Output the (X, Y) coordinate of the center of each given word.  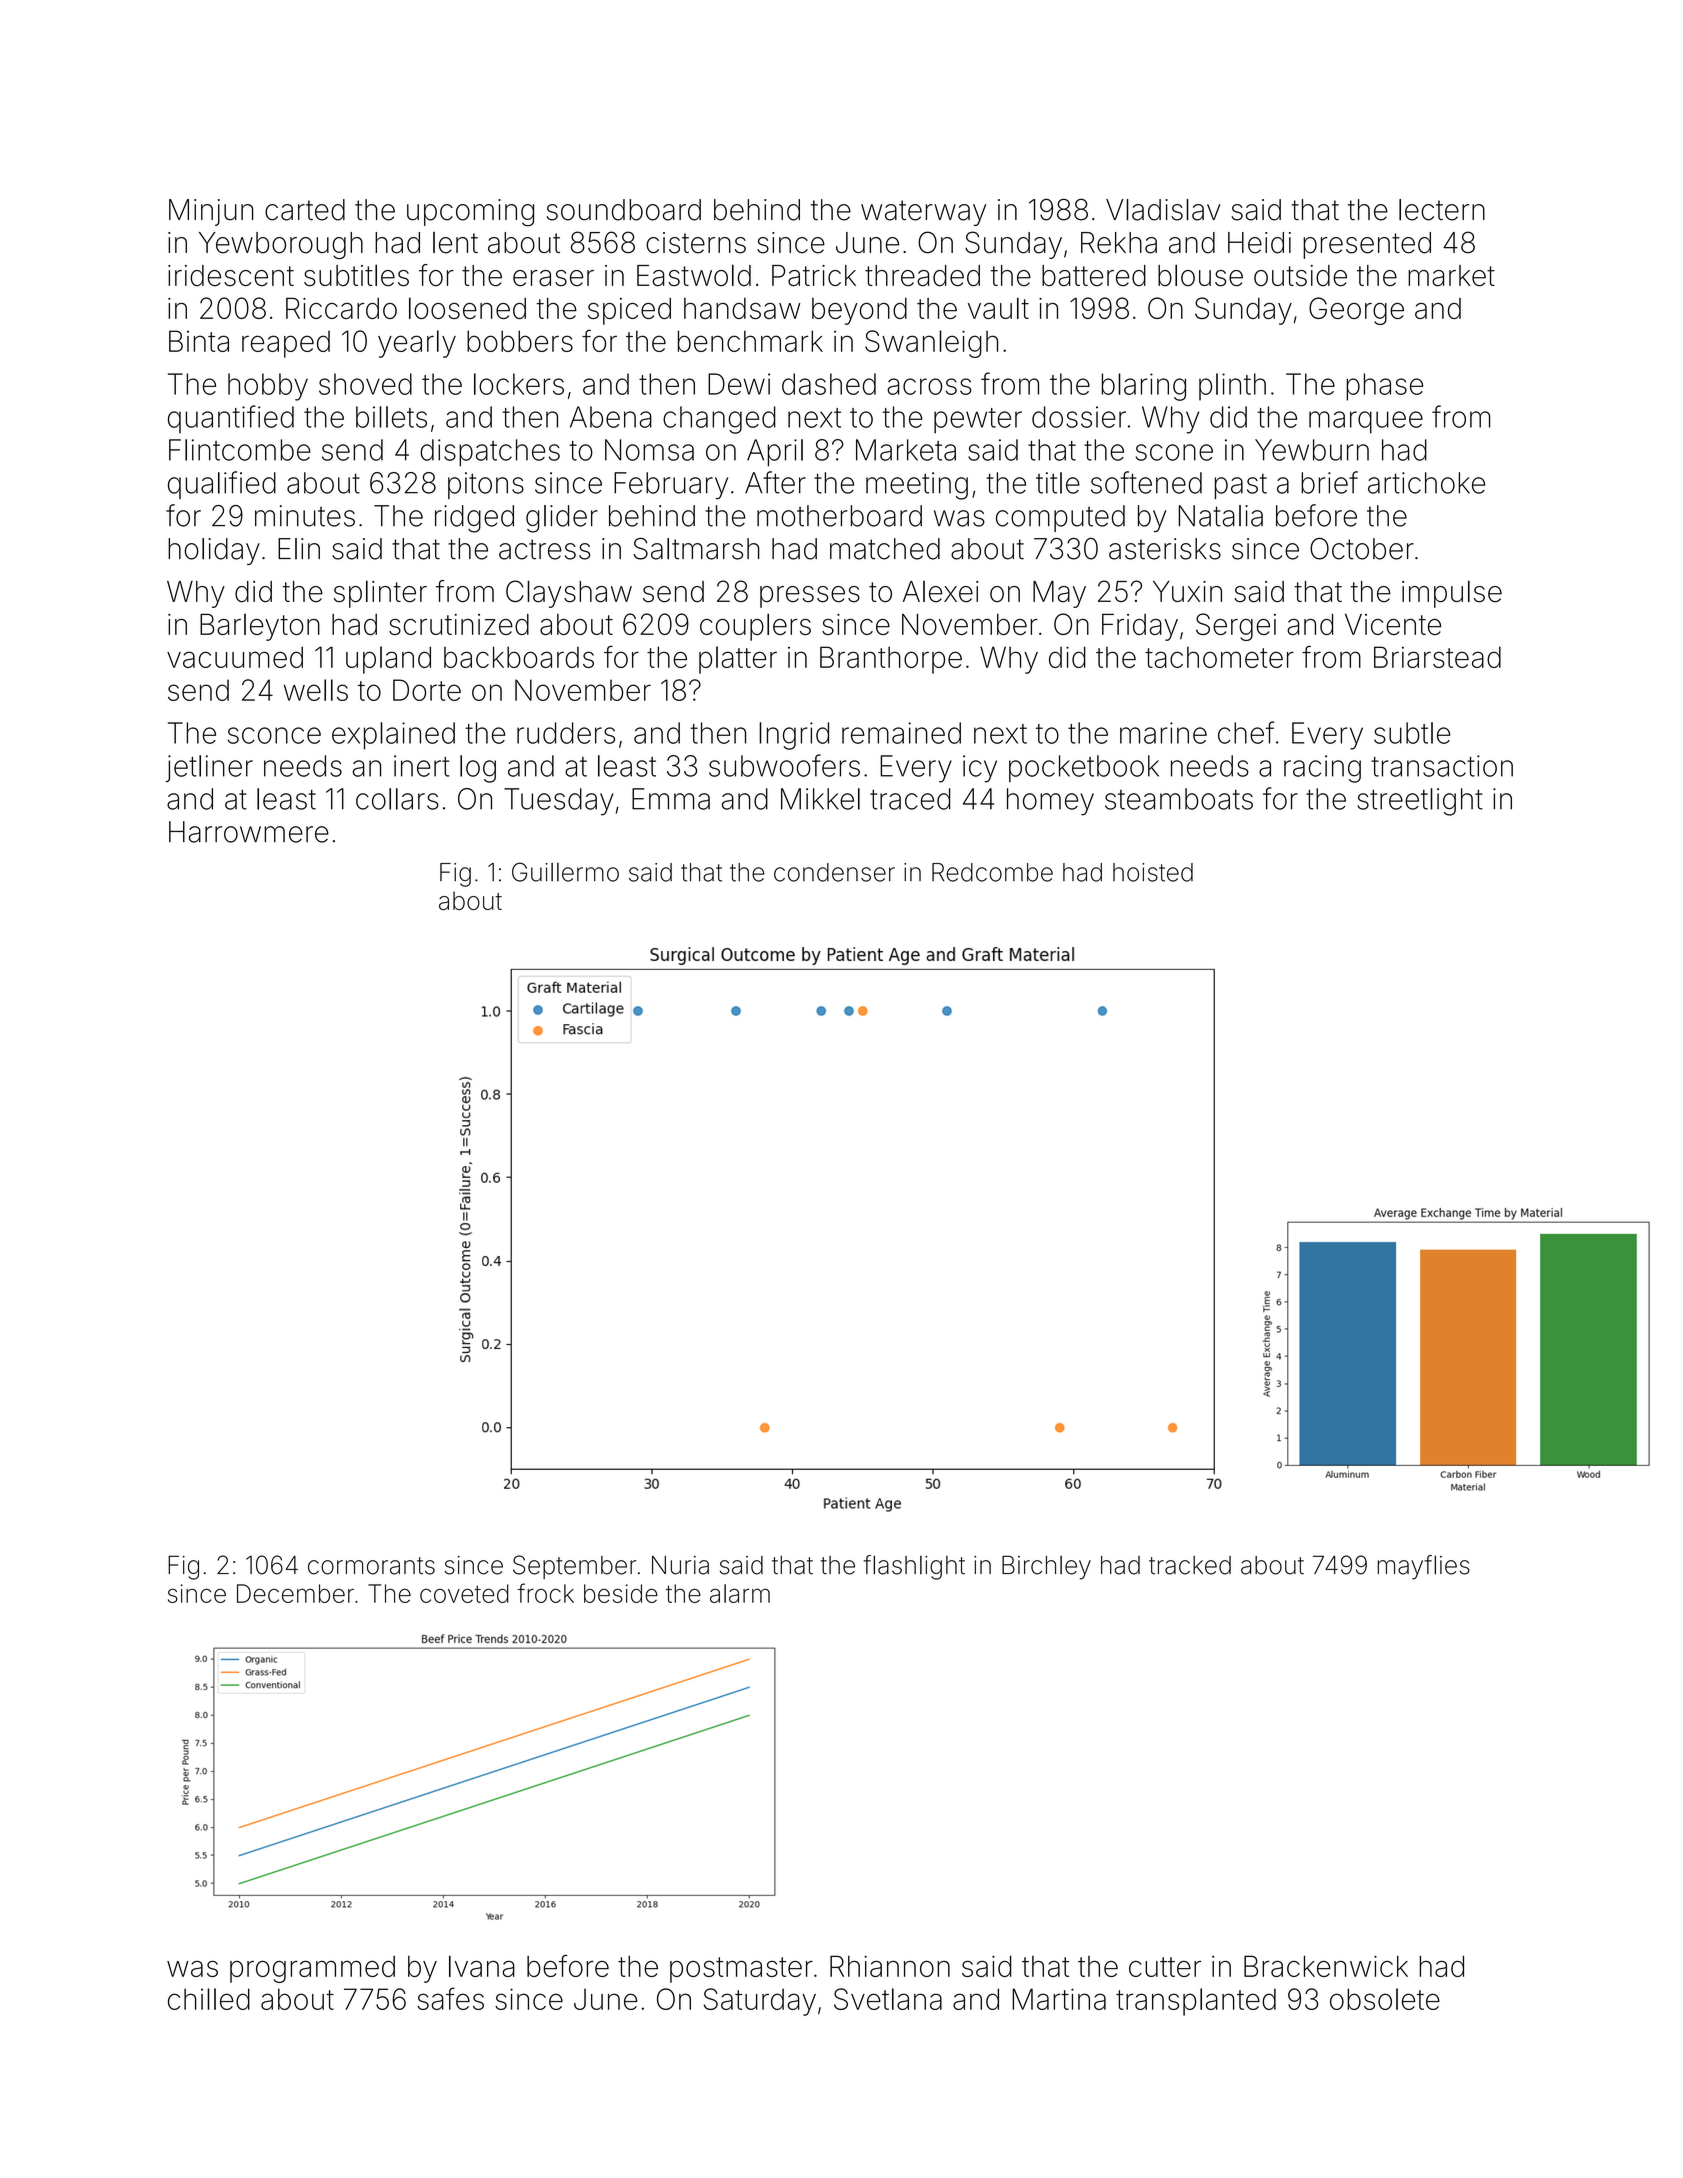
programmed (312, 1969)
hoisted (1153, 872)
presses (810, 597)
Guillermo (565, 872)
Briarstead (1437, 657)
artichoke (1426, 483)
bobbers (520, 341)
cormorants (371, 1566)
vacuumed (235, 657)
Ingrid (794, 736)
